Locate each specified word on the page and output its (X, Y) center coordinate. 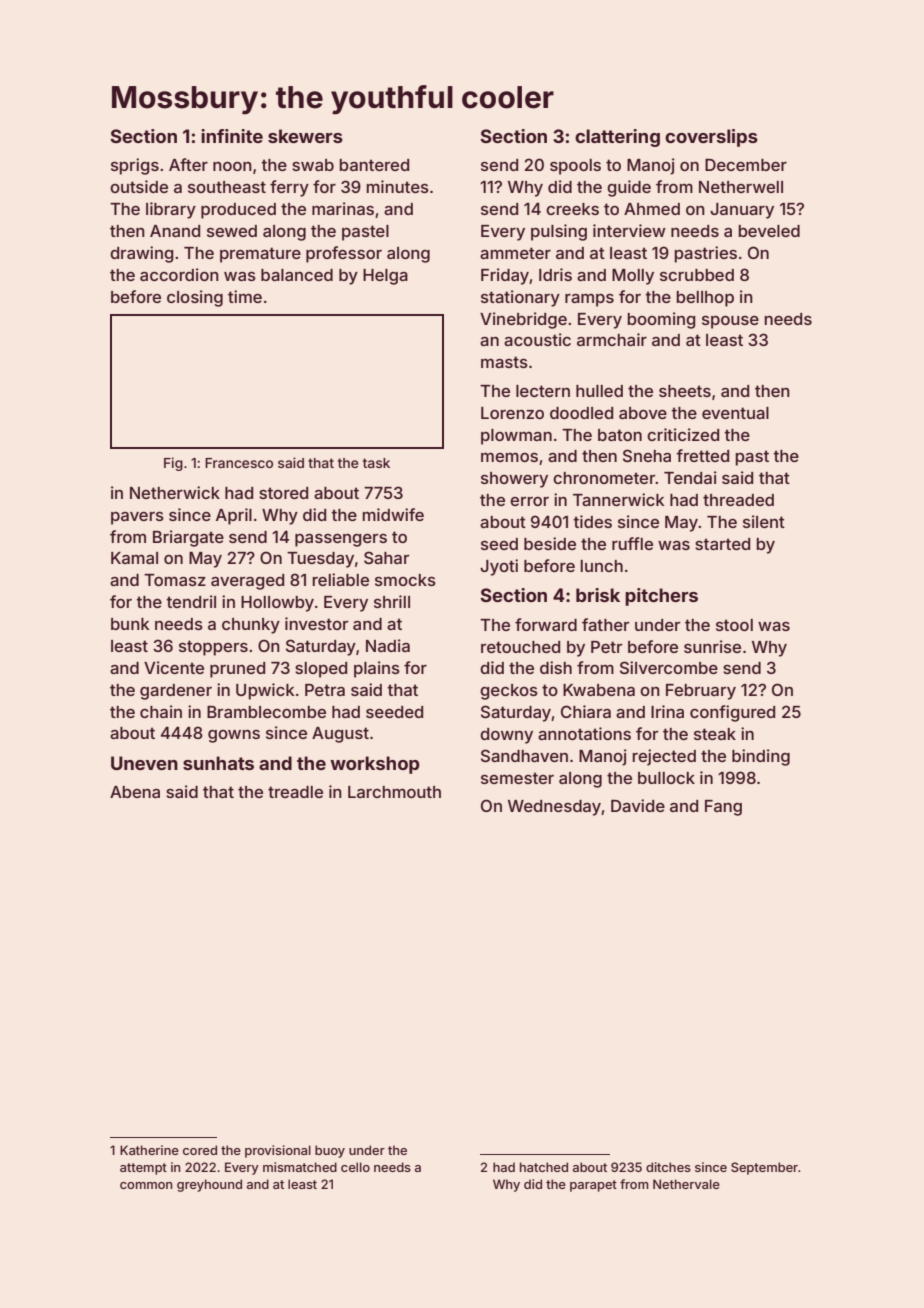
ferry (289, 188)
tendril (191, 601)
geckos (509, 692)
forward (546, 624)
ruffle (632, 543)
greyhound (209, 1185)
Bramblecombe (266, 712)
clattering (617, 138)
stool (734, 625)
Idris (555, 274)
